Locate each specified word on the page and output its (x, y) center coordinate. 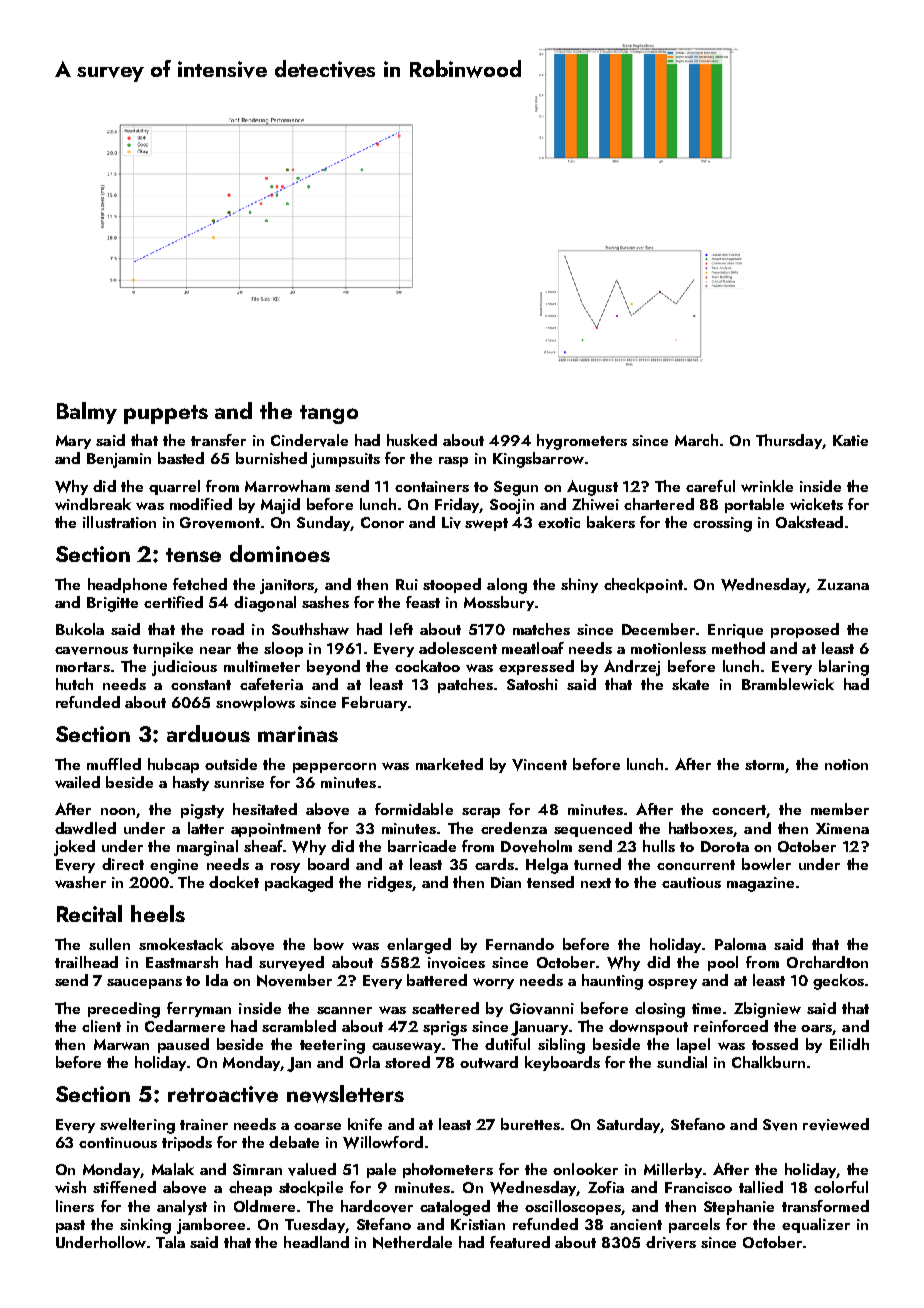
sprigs (445, 1028)
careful (710, 486)
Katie (850, 440)
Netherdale (412, 1242)
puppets (166, 414)
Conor (382, 522)
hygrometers (582, 442)
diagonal (265, 604)
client (101, 1026)
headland (316, 1242)
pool (723, 963)
